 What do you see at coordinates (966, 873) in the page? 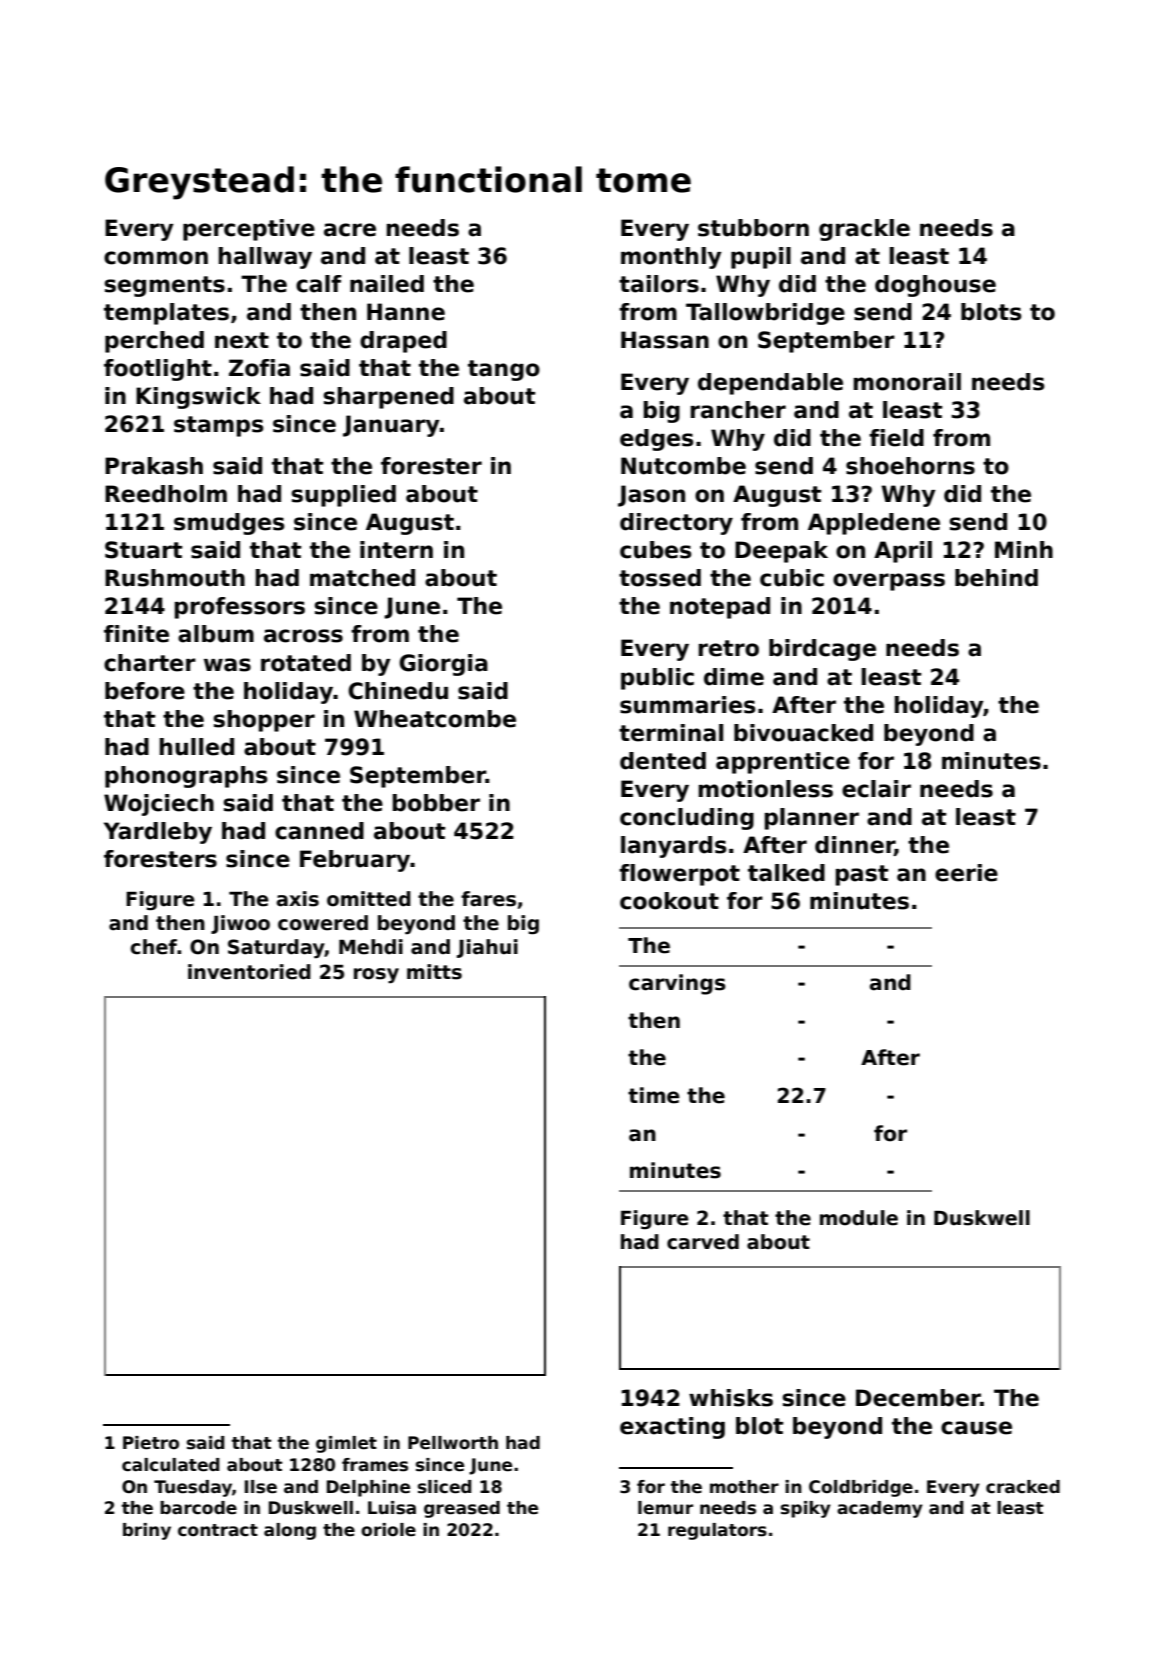
I see `eerie` at bounding box center [966, 873].
